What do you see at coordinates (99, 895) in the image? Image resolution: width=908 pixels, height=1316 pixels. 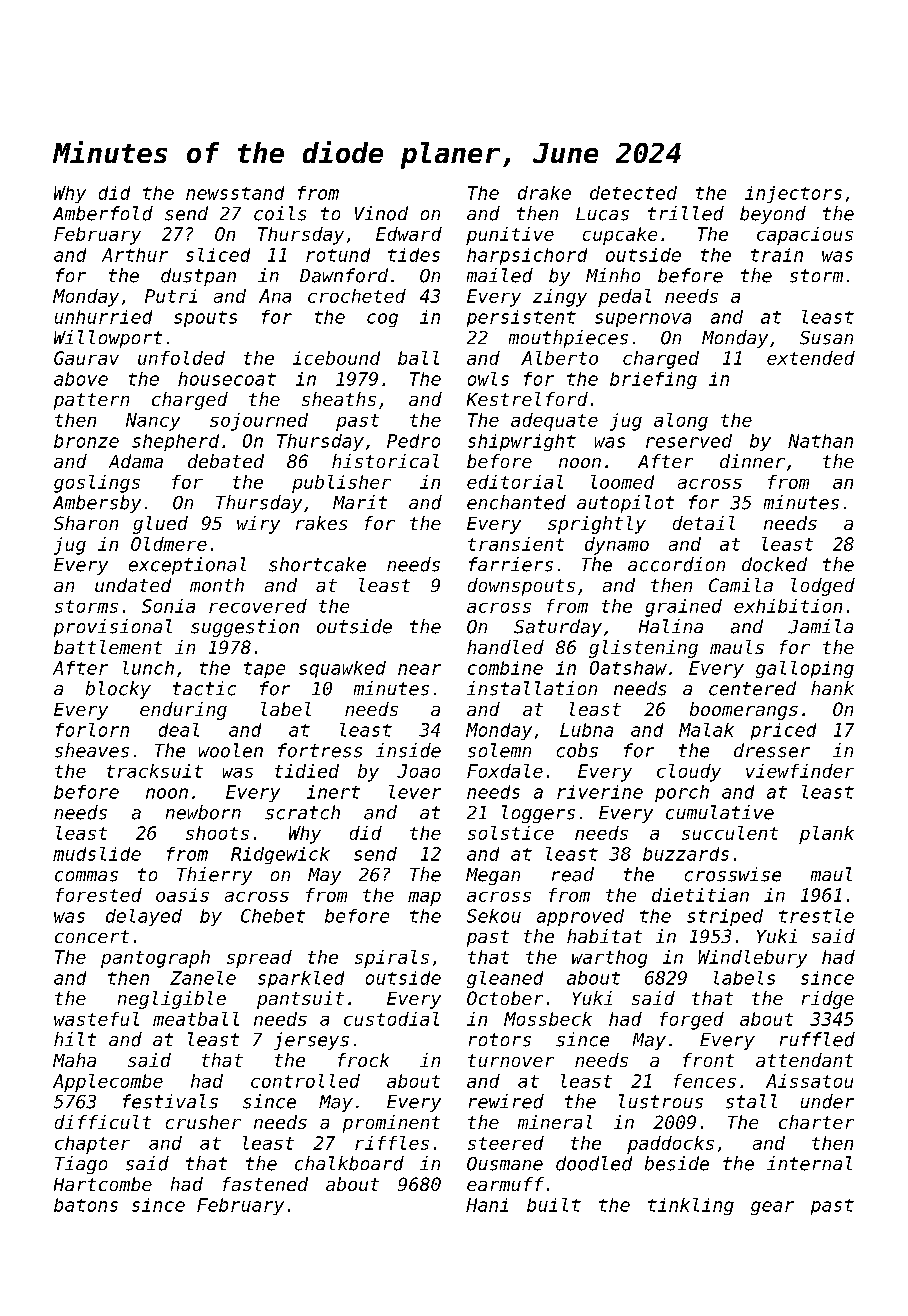 I see `forested` at bounding box center [99, 895].
